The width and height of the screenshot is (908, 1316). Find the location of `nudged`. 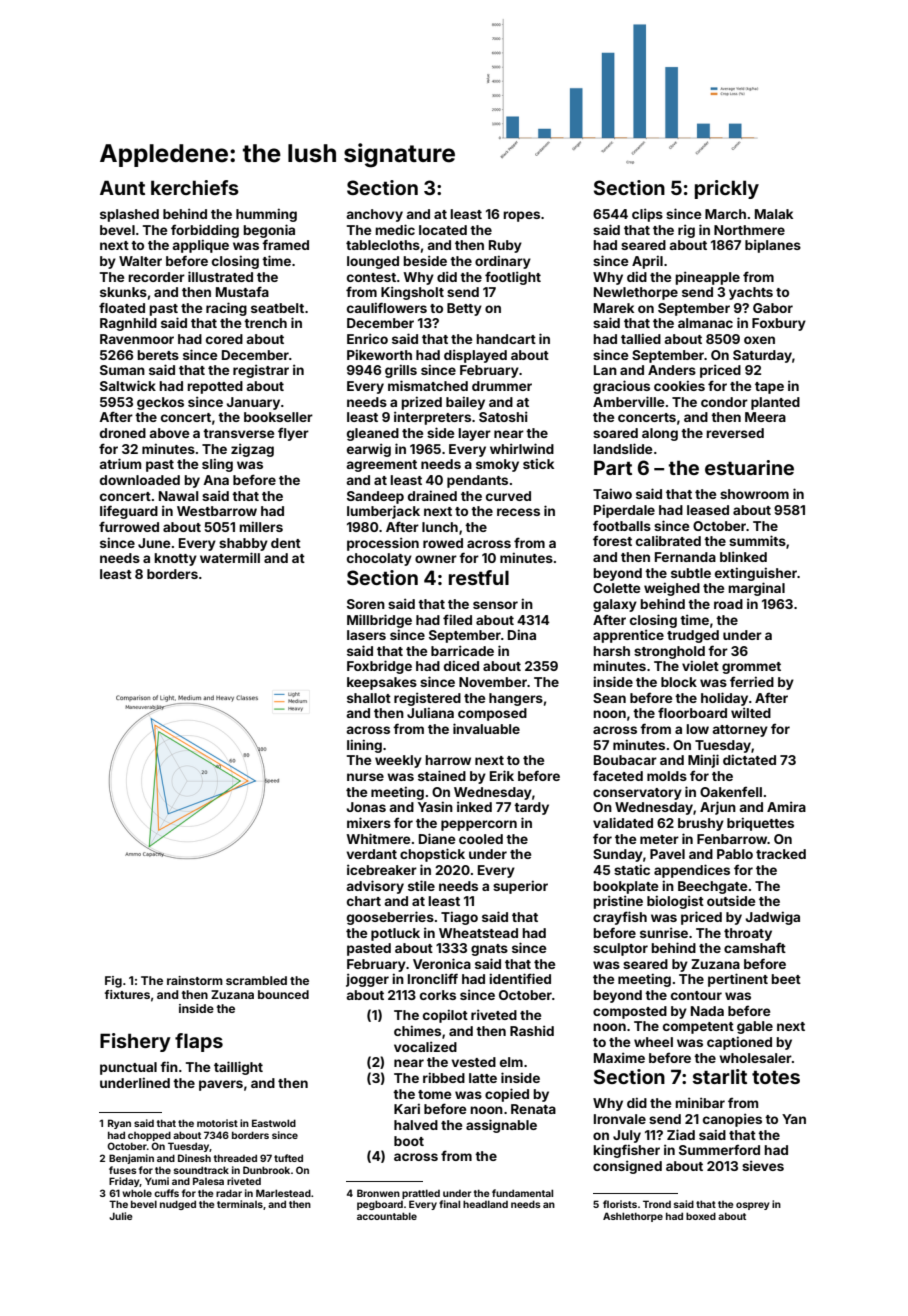

nudged is located at coordinates (178, 1205).
